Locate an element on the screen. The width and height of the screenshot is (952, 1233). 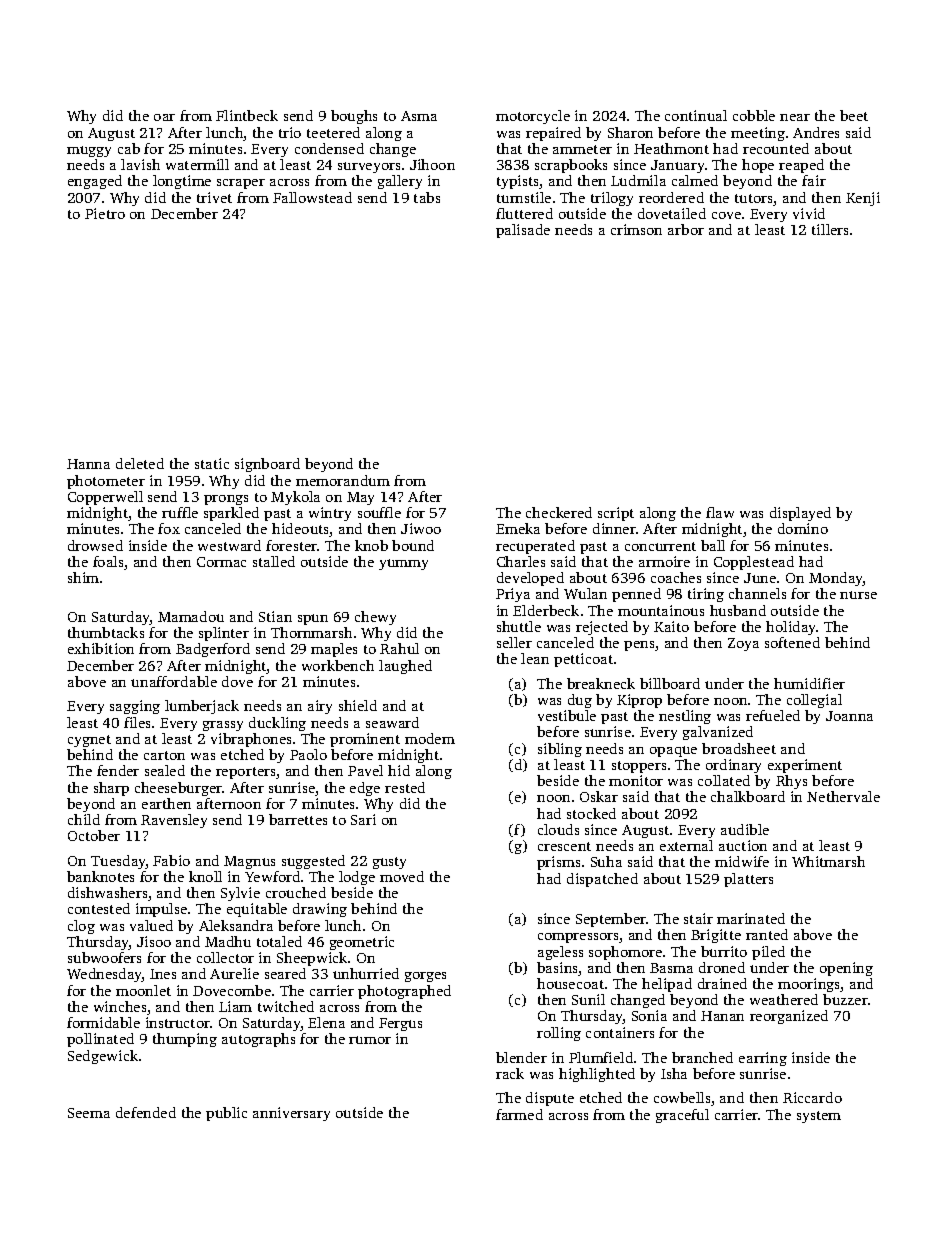
Hanan is located at coordinates (722, 1016).
